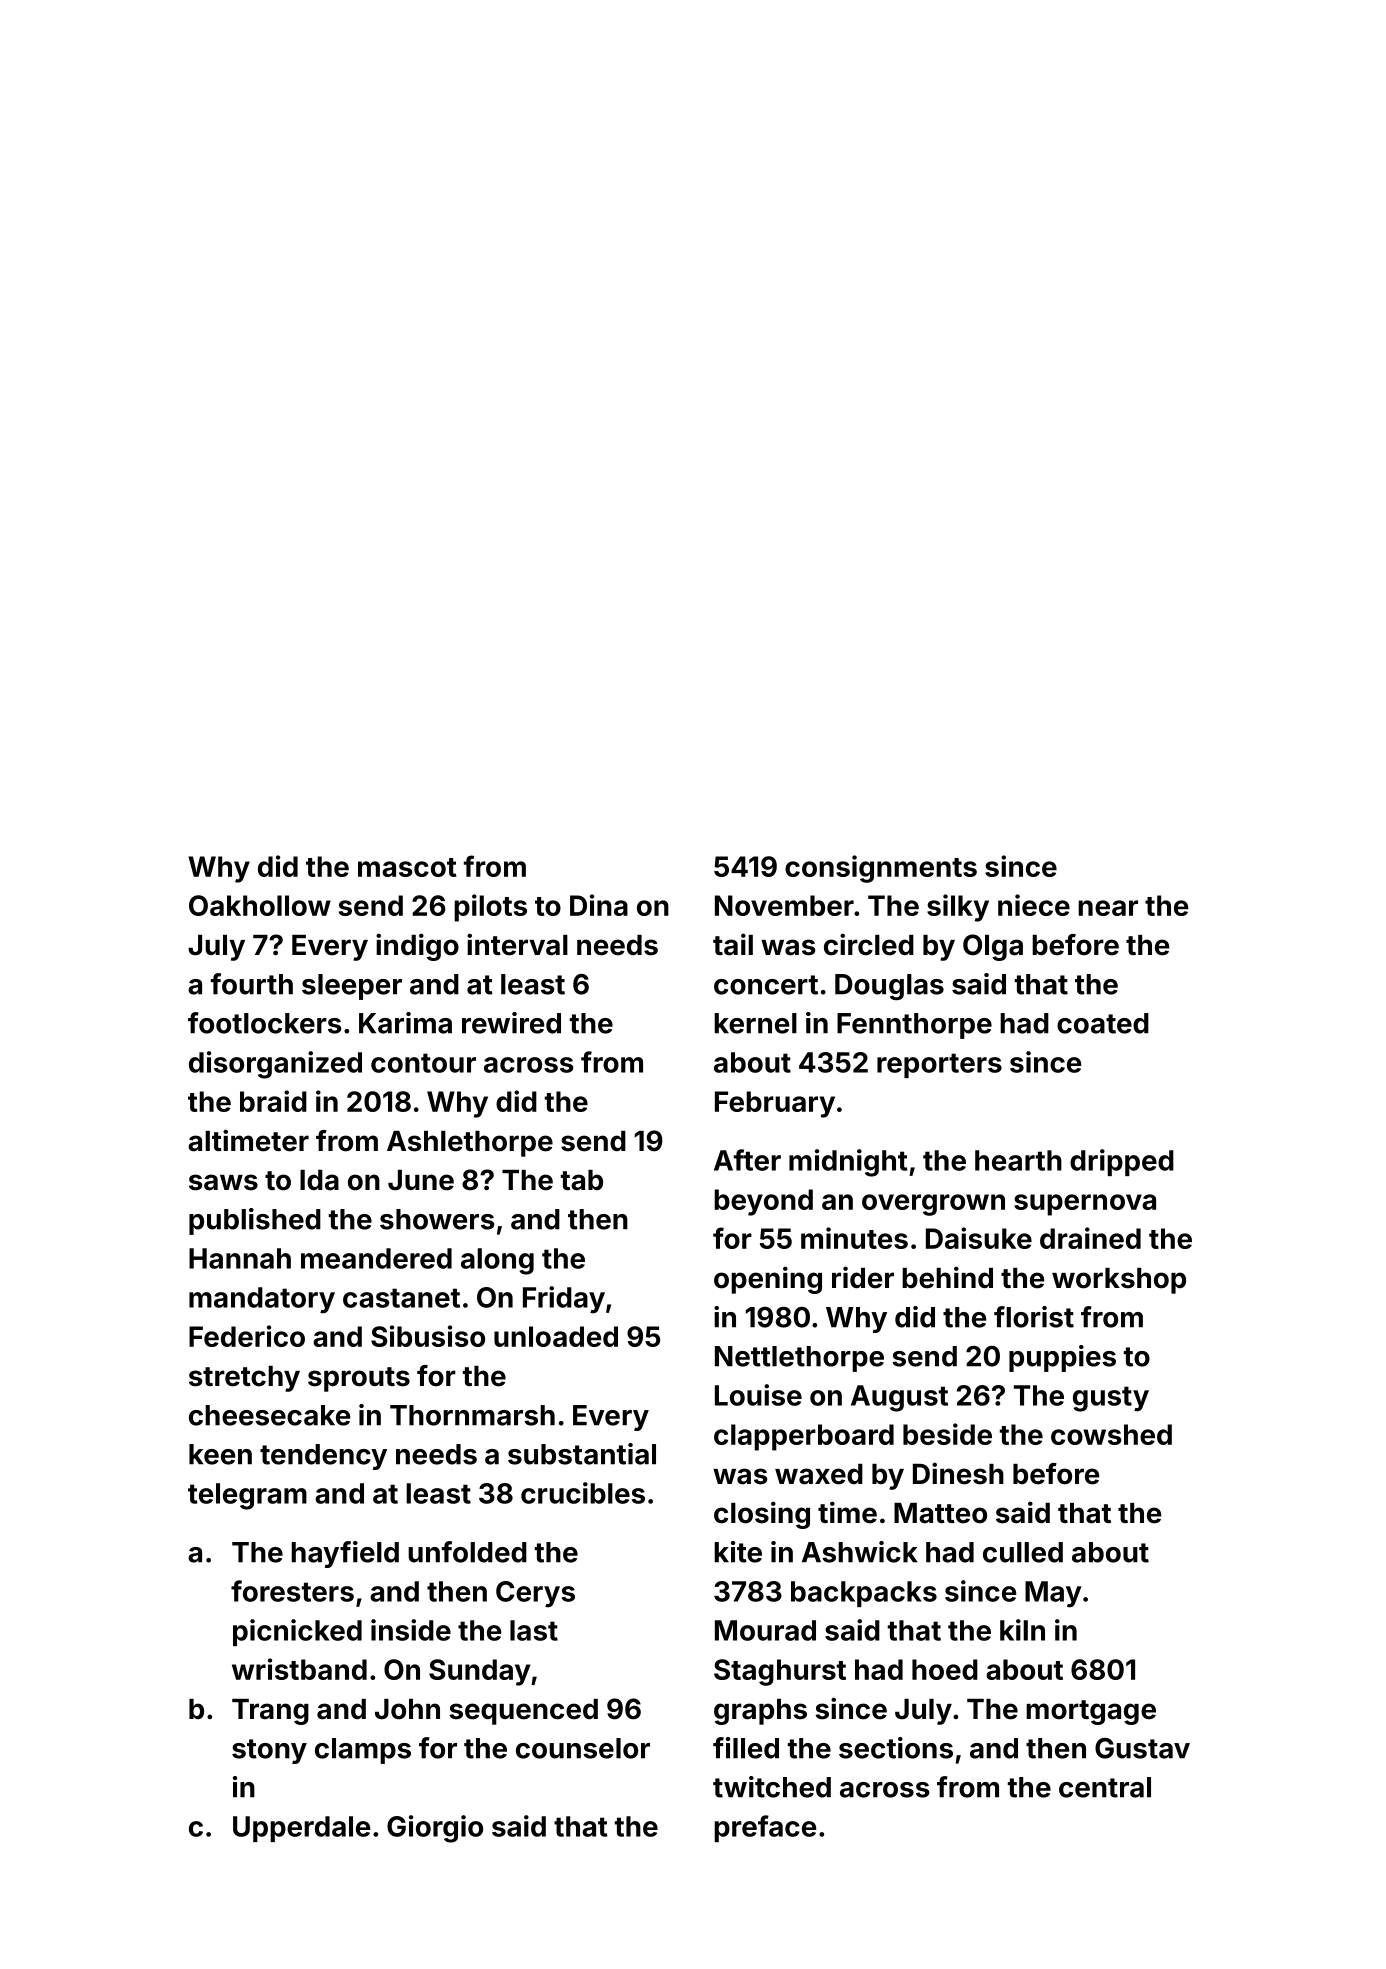 The width and height of the screenshot is (1386, 1969). What do you see at coordinates (407, 867) in the screenshot?
I see `mascot` at bounding box center [407, 867].
